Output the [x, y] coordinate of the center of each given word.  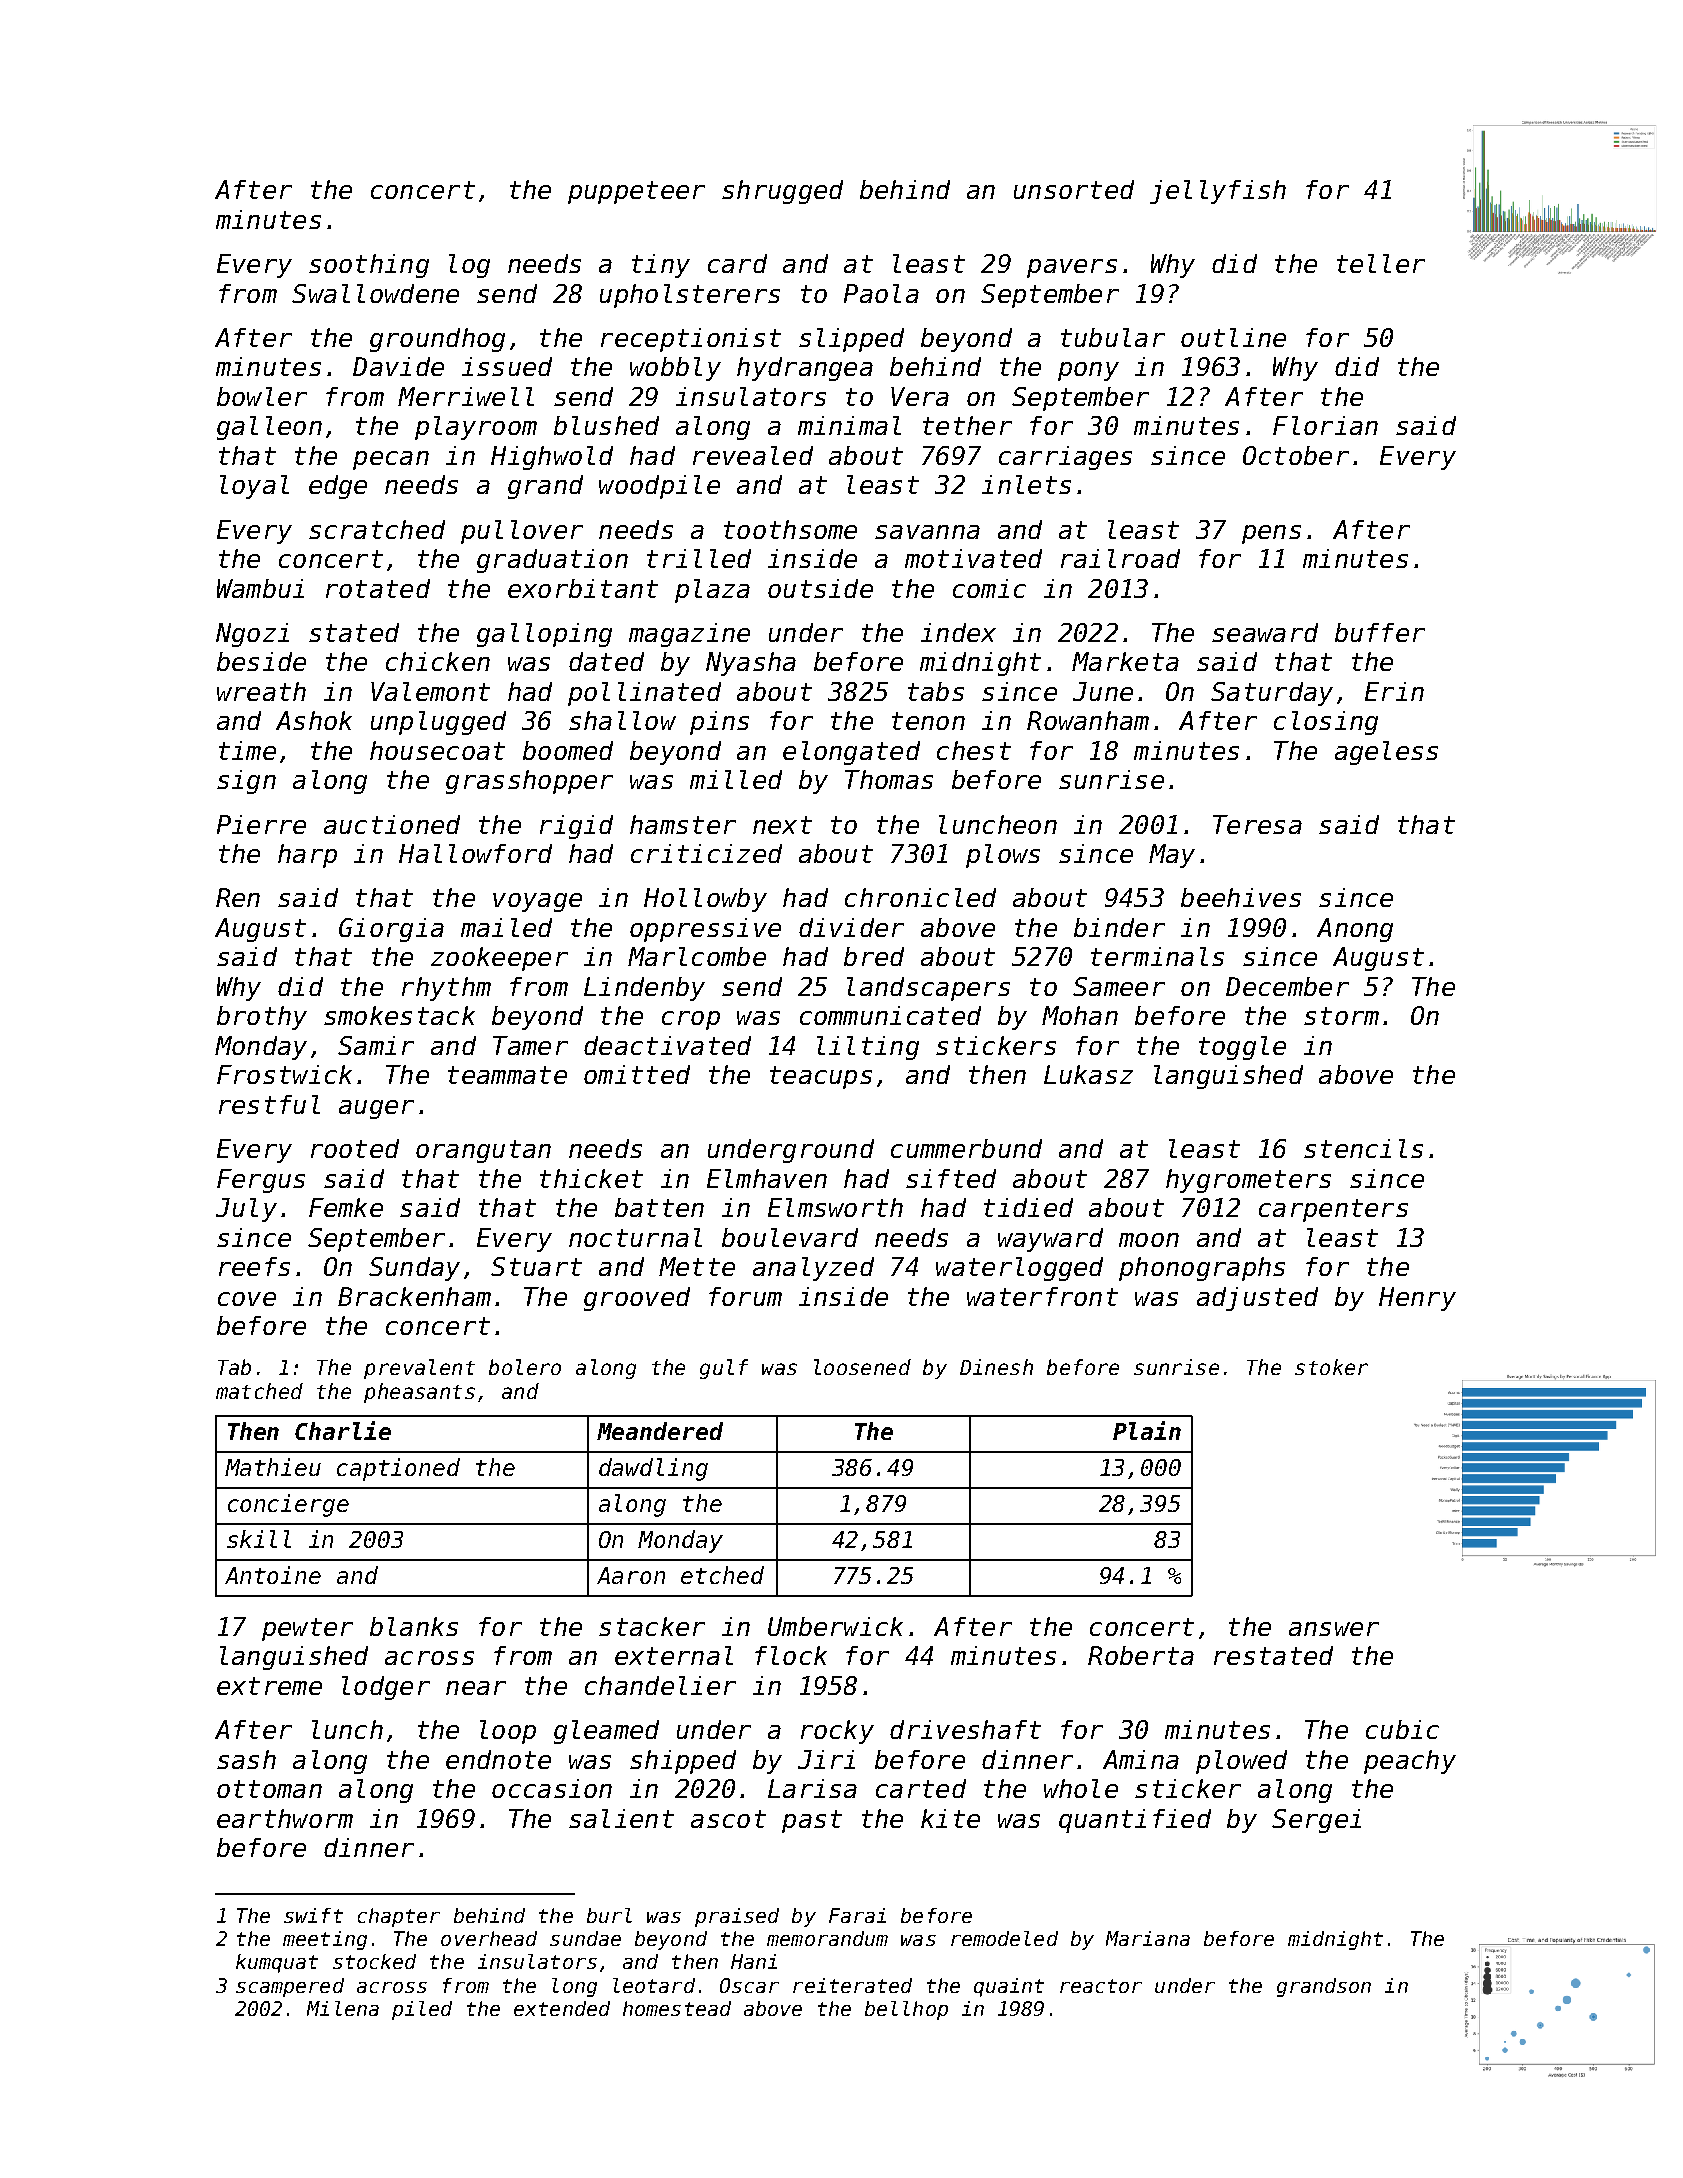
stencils [1363, 1148]
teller [1381, 263]
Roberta [1141, 1655]
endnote [498, 1759]
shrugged [782, 192]
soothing [369, 266]
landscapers [928, 989]
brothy [262, 1018]
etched [722, 1575]
